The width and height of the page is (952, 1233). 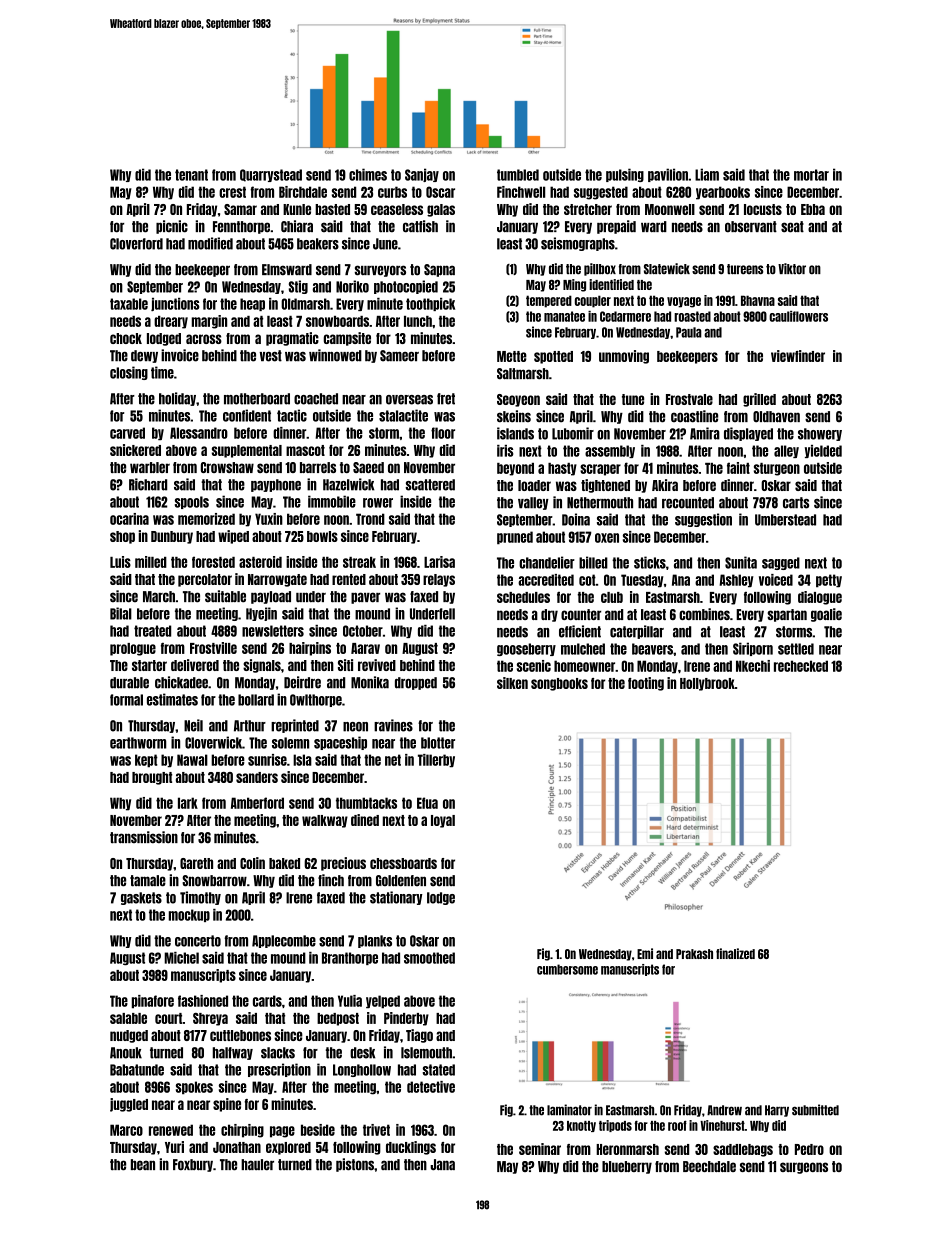 I want to click on gaskets, so click(x=141, y=898).
